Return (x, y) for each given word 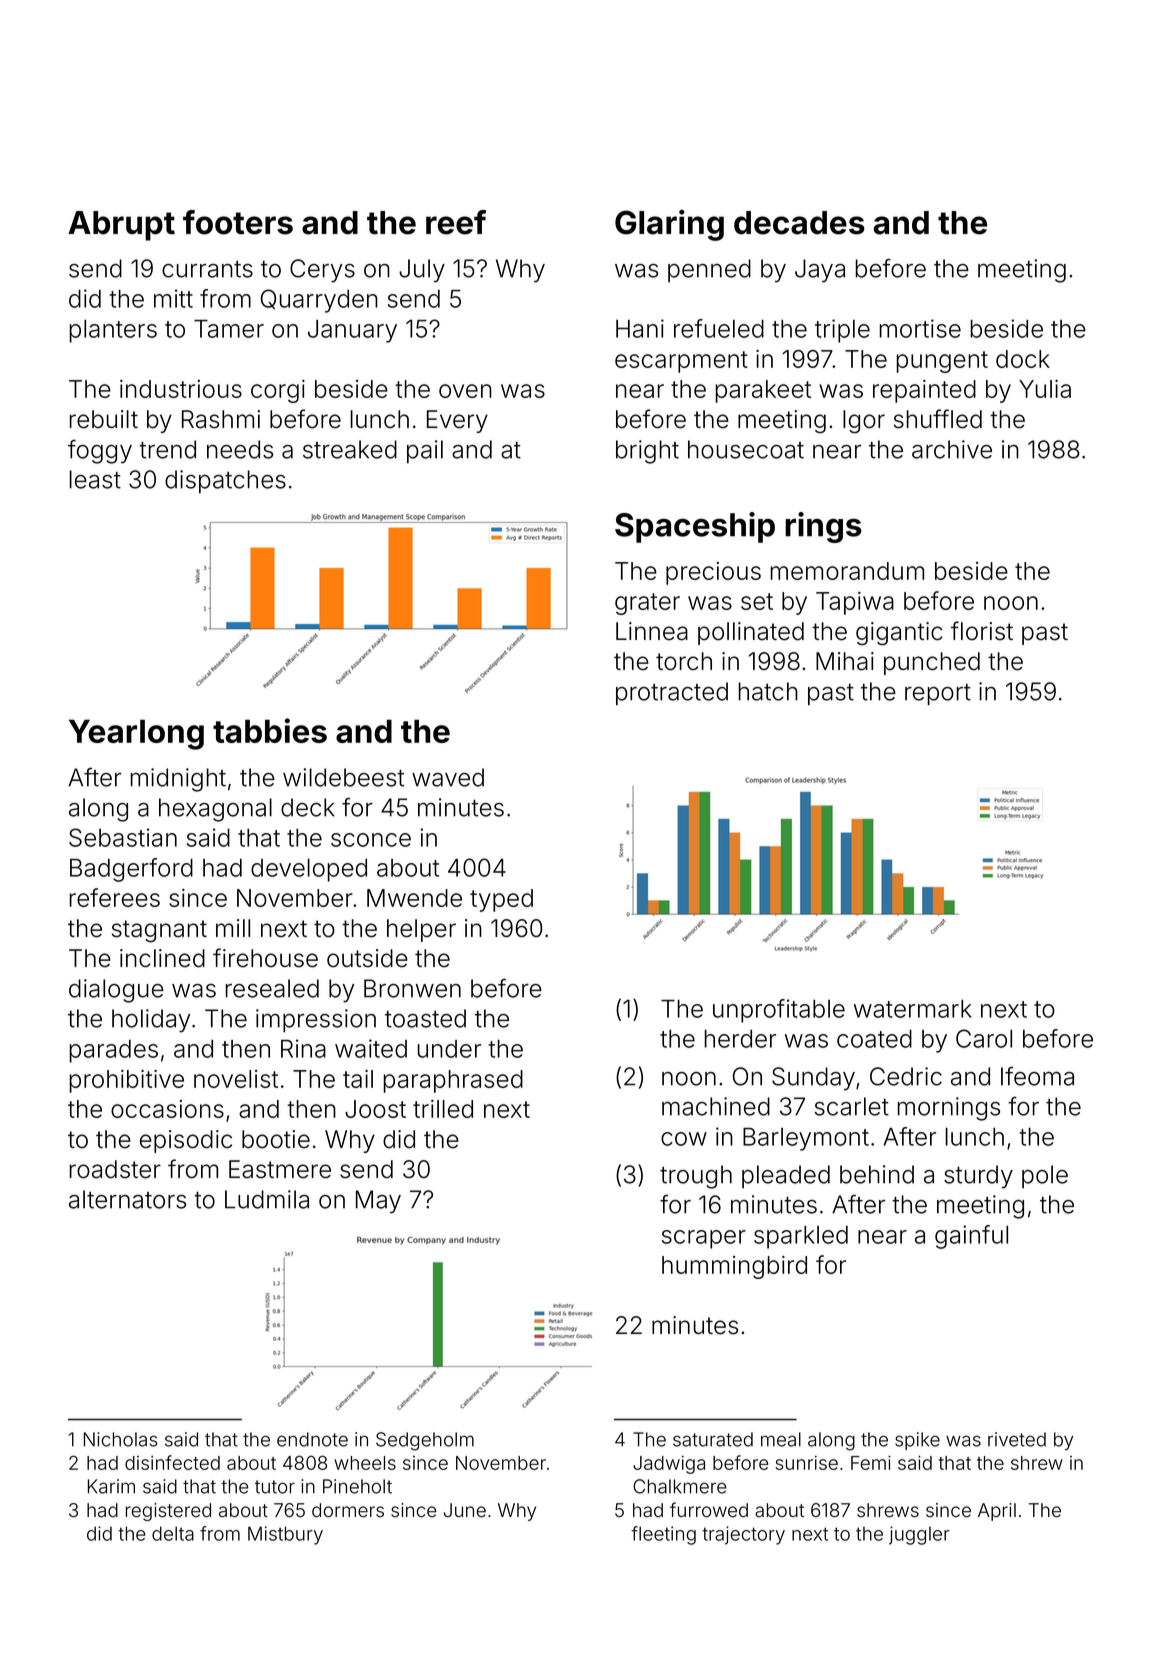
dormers (348, 1510)
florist (982, 631)
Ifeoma (1037, 1076)
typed (501, 900)
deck (308, 807)
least (95, 479)
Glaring (669, 225)
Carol (984, 1038)
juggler (919, 1535)
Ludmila (267, 1199)
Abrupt (121, 226)
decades (799, 223)
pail (425, 451)
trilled (443, 1109)
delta (173, 1533)
